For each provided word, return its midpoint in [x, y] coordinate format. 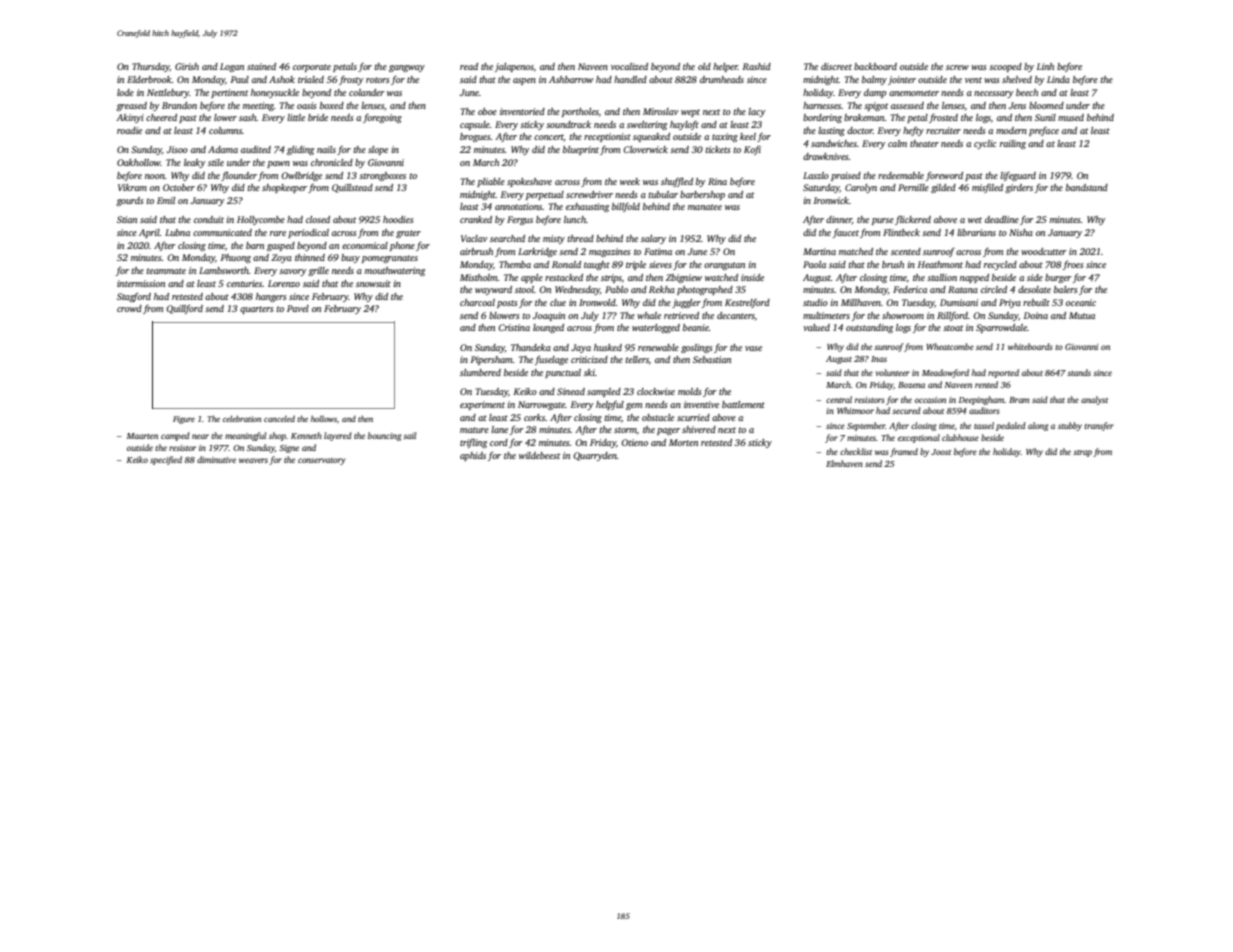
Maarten [142, 436]
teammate [166, 271]
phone [402, 246]
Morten [683, 442]
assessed [907, 105]
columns [225, 130]
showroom [903, 315]
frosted [943, 118]
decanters [736, 315]
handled [630, 79]
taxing [725, 137]
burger [1058, 278]
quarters [257, 310]
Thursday [151, 67]
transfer [1099, 426]
